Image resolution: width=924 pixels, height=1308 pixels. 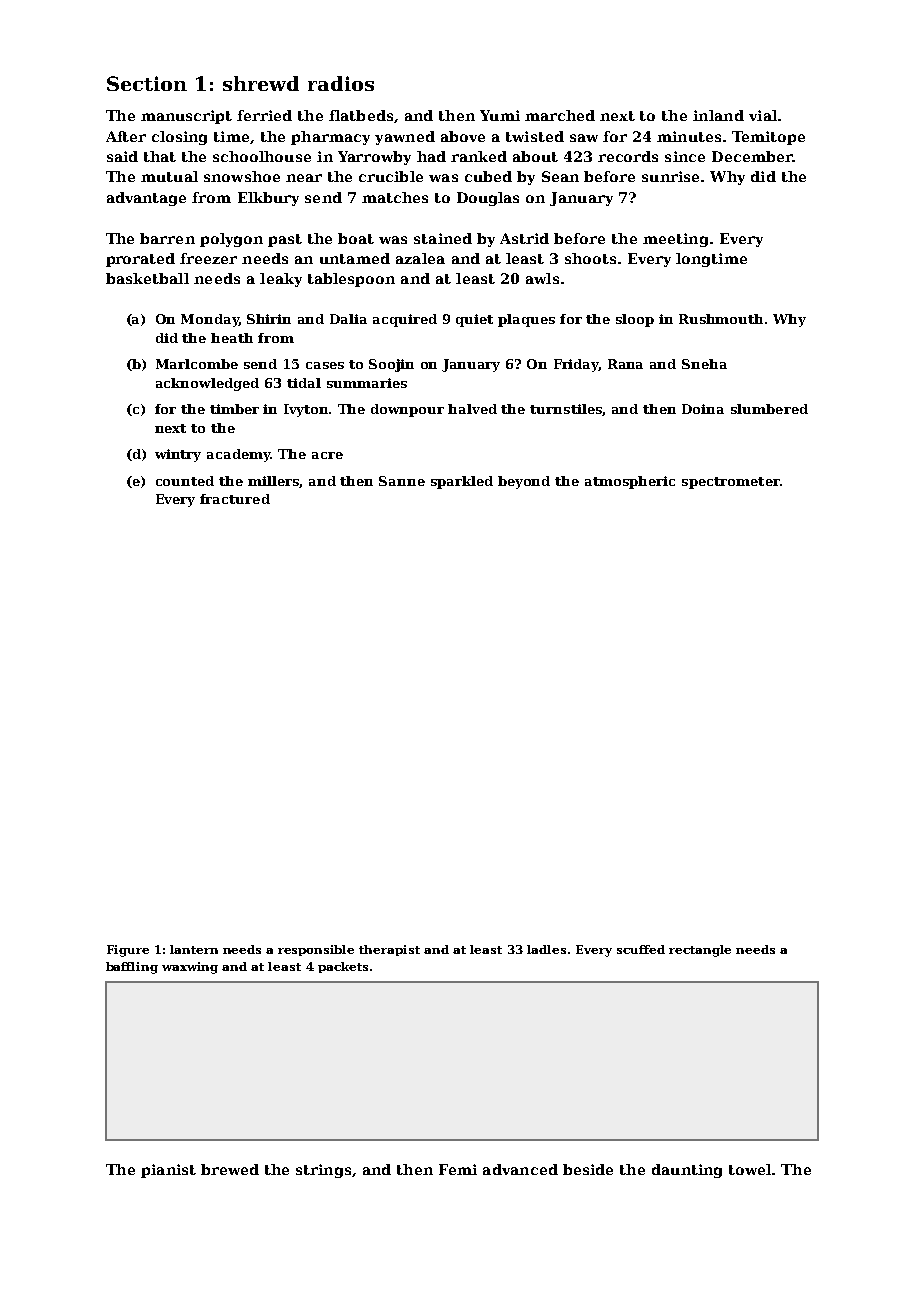 I want to click on counted, so click(x=185, y=481).
